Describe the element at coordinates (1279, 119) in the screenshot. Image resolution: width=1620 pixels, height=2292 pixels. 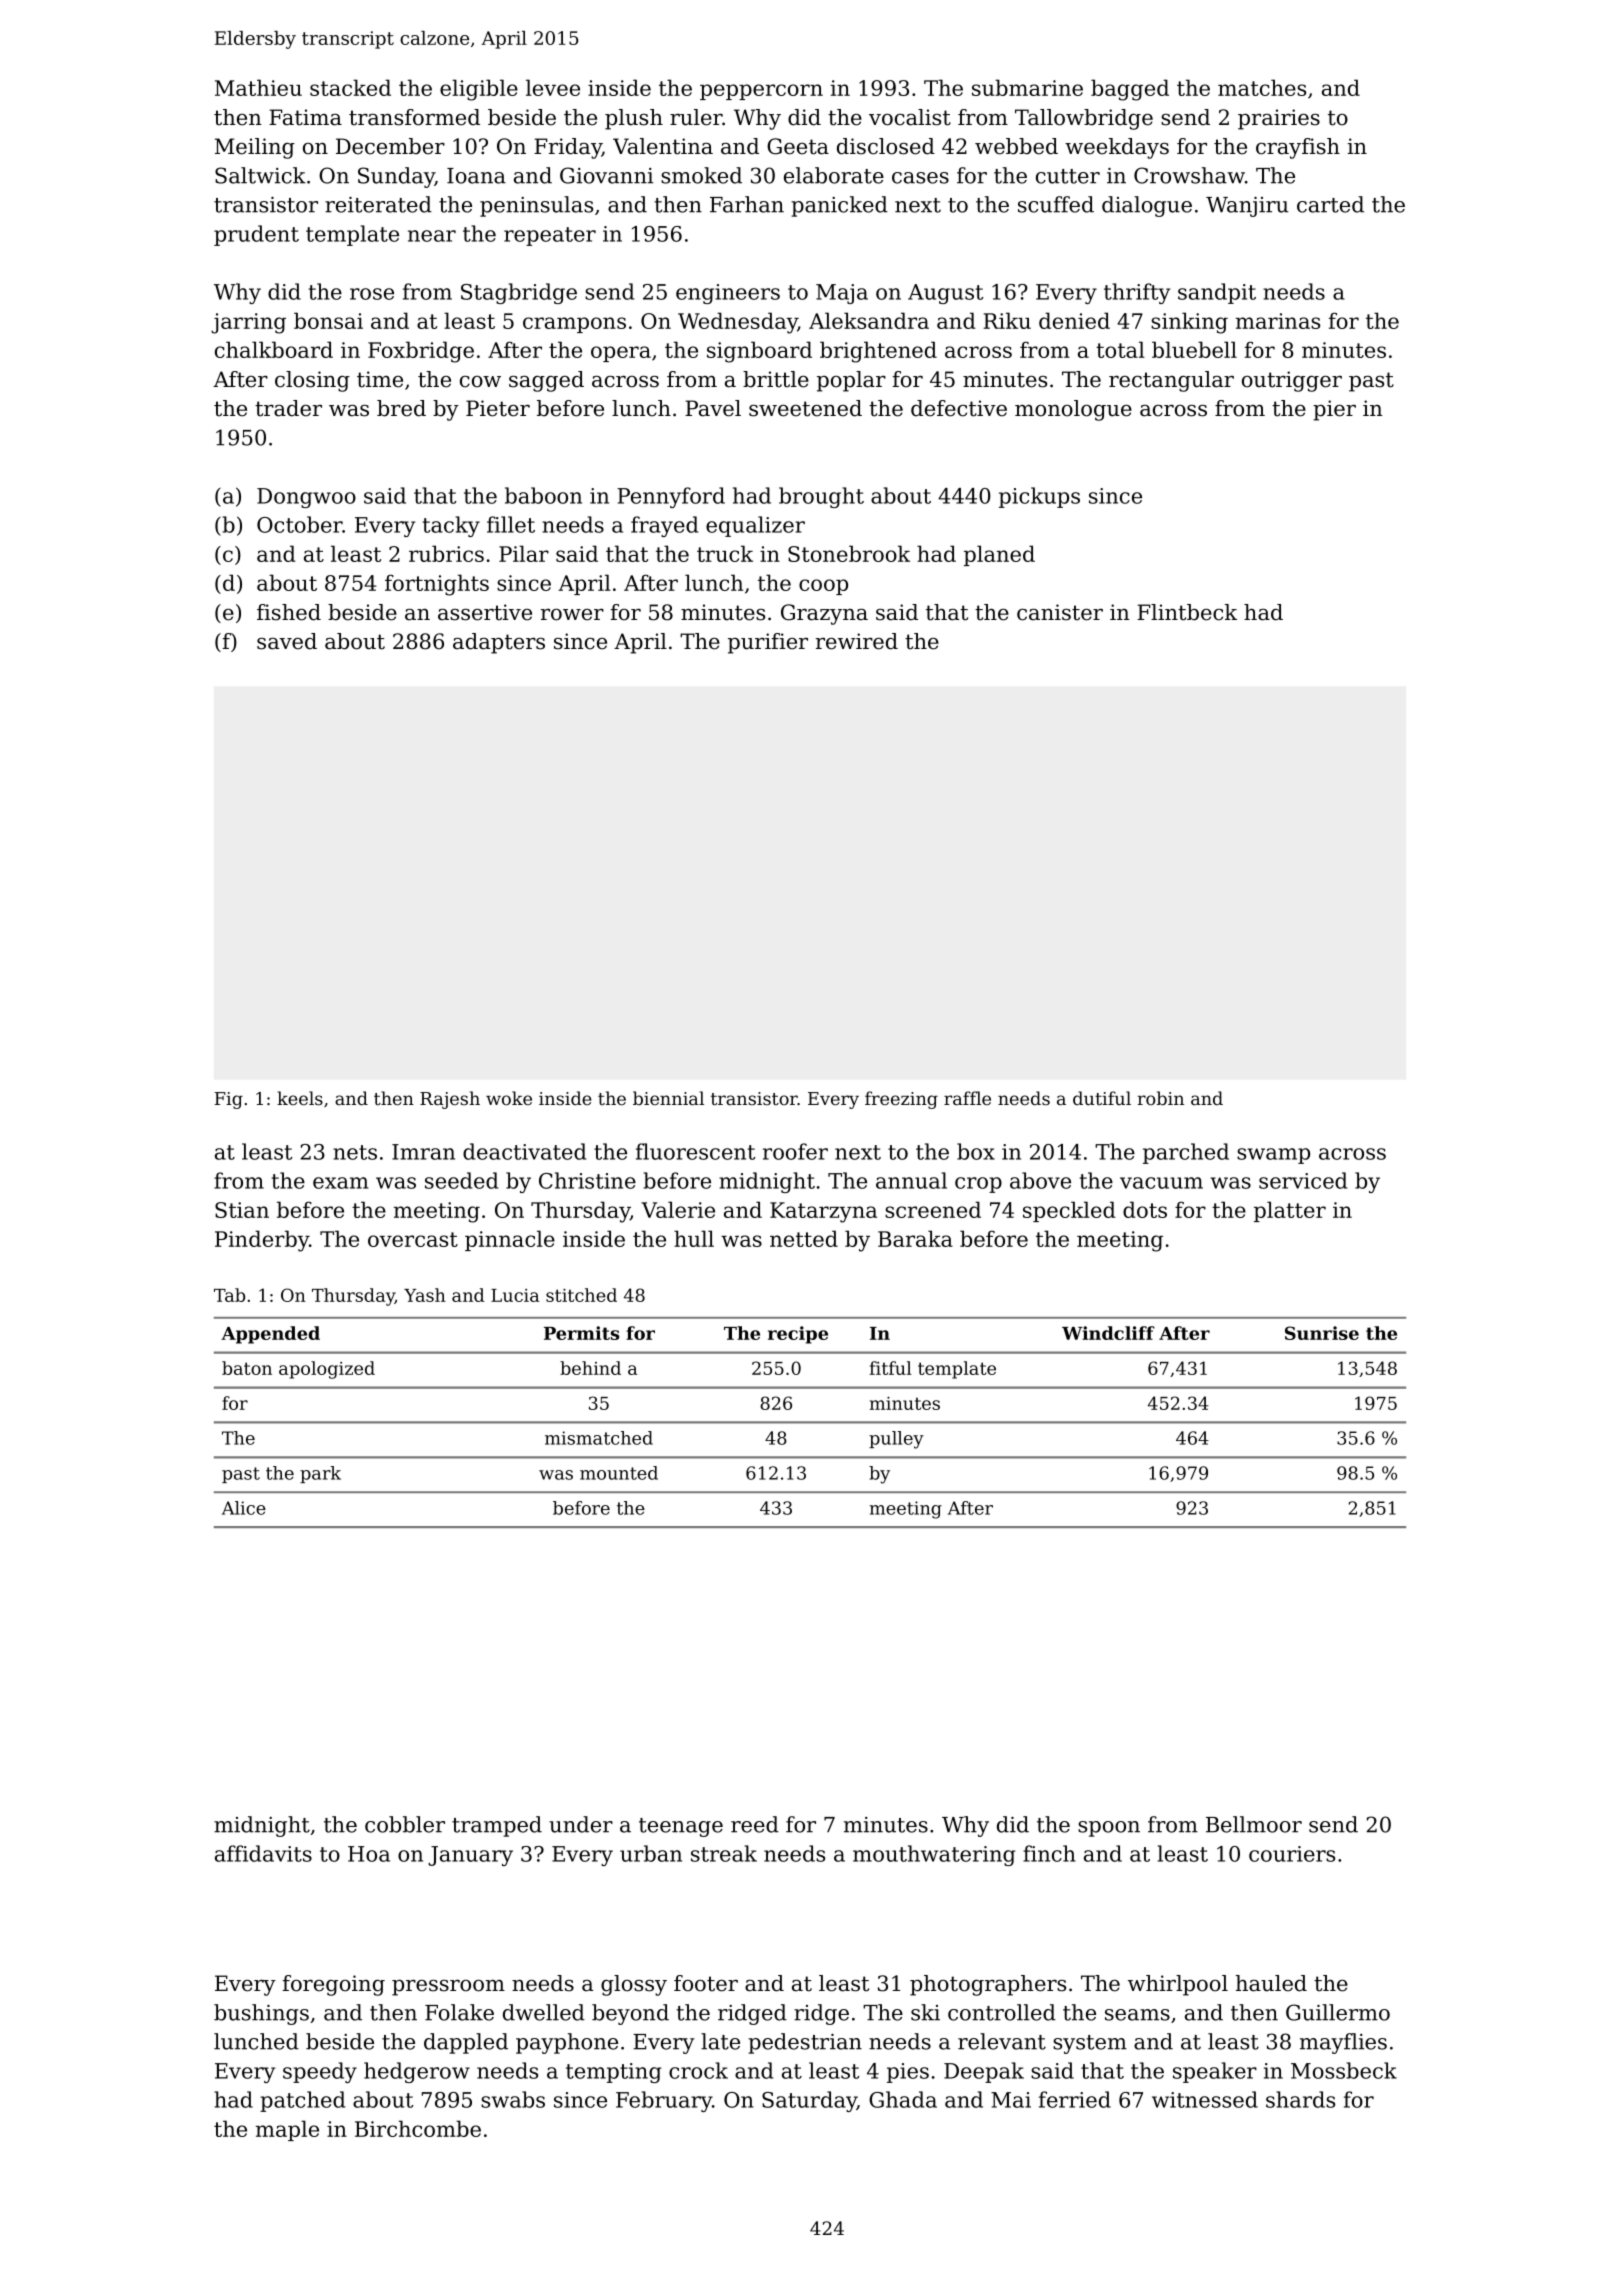
I see `prairies` at that location.
